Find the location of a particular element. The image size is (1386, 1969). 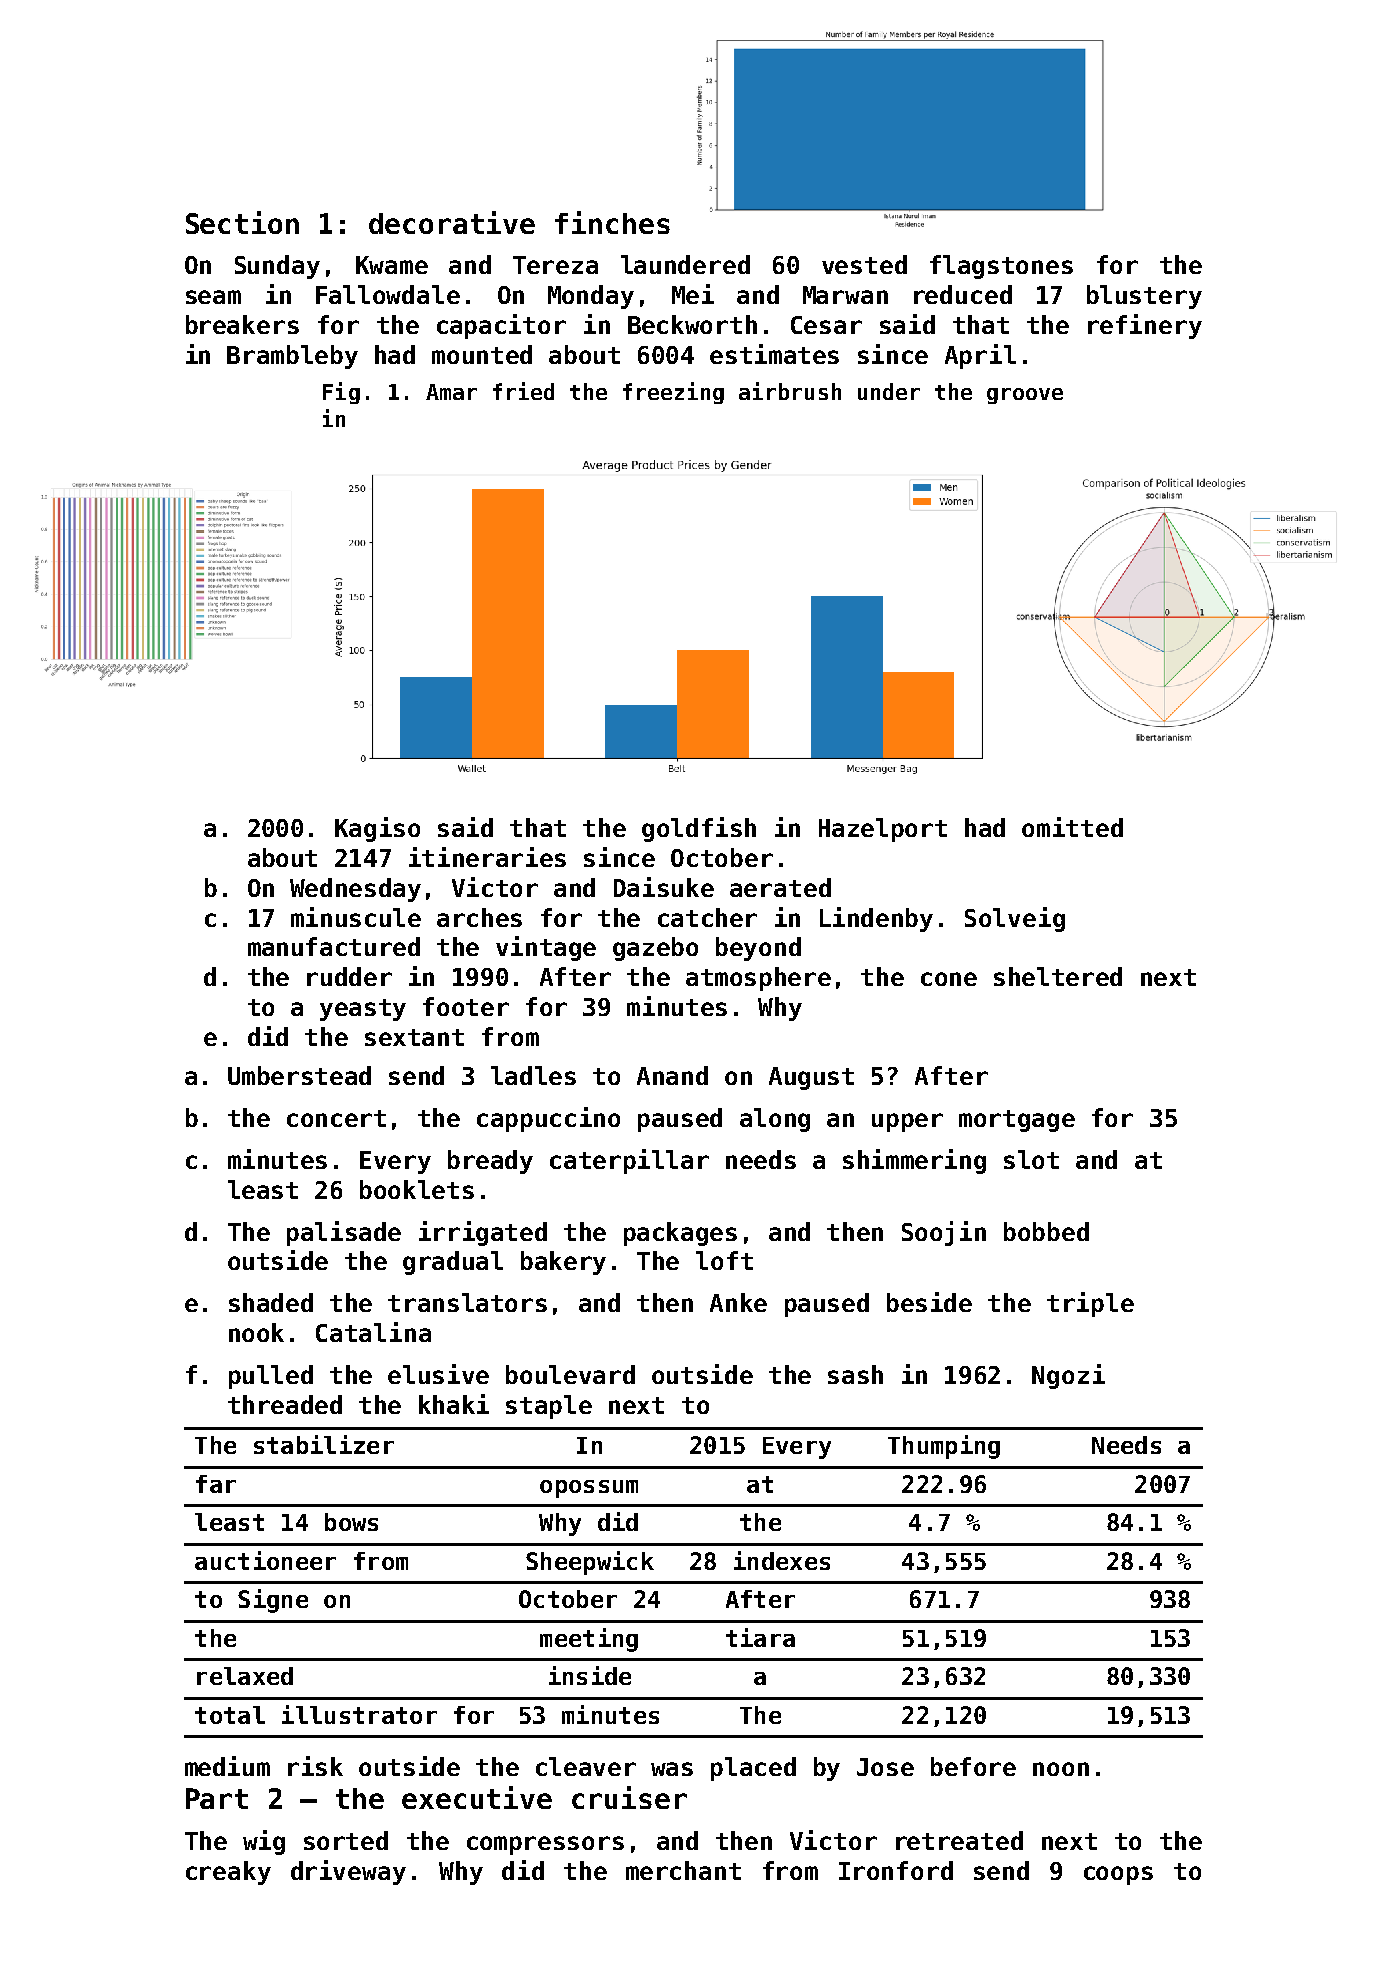

airbrush is located at coordinates (790, 391).
